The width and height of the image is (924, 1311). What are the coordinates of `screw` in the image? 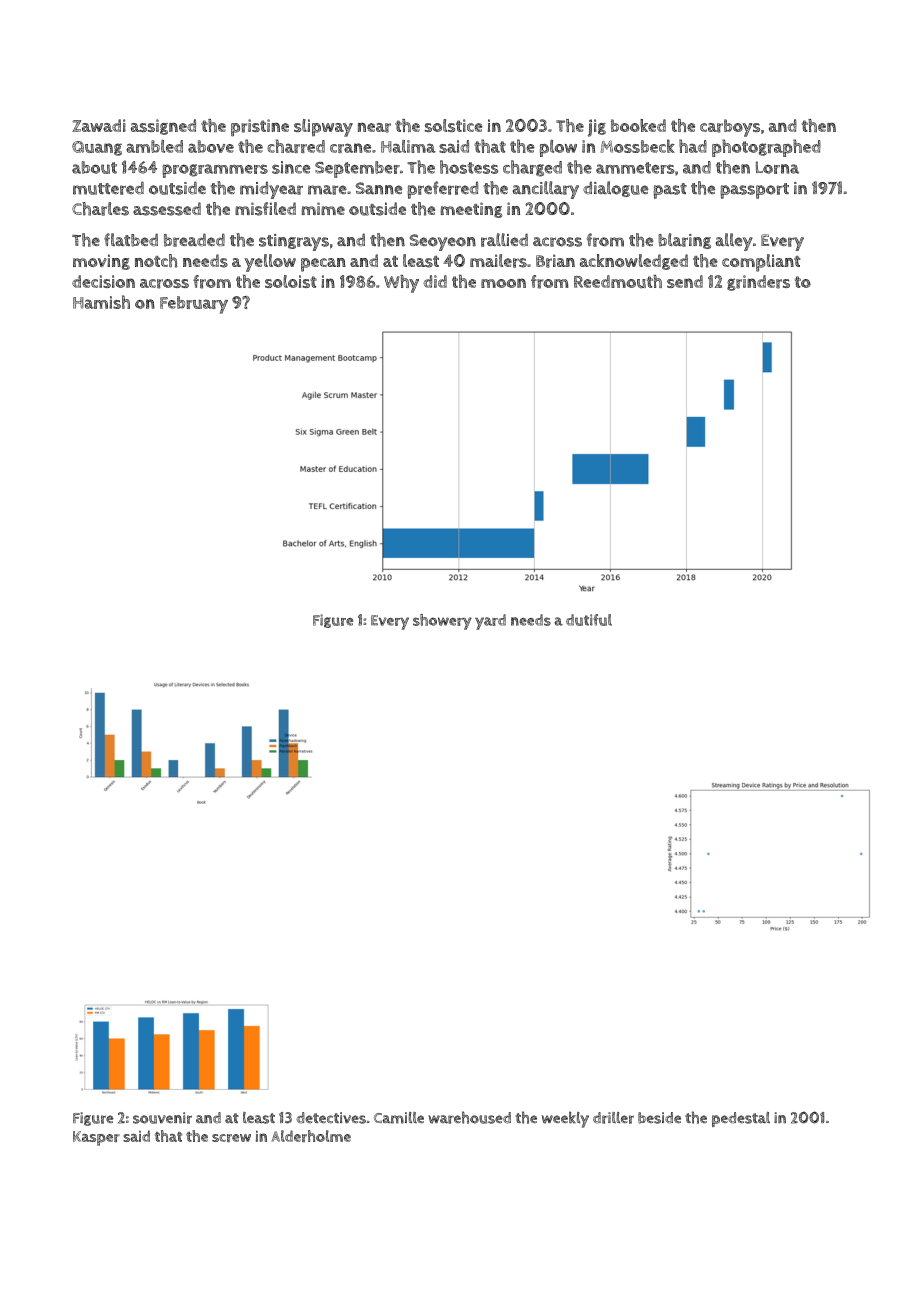 It's located at (231, 1138).
